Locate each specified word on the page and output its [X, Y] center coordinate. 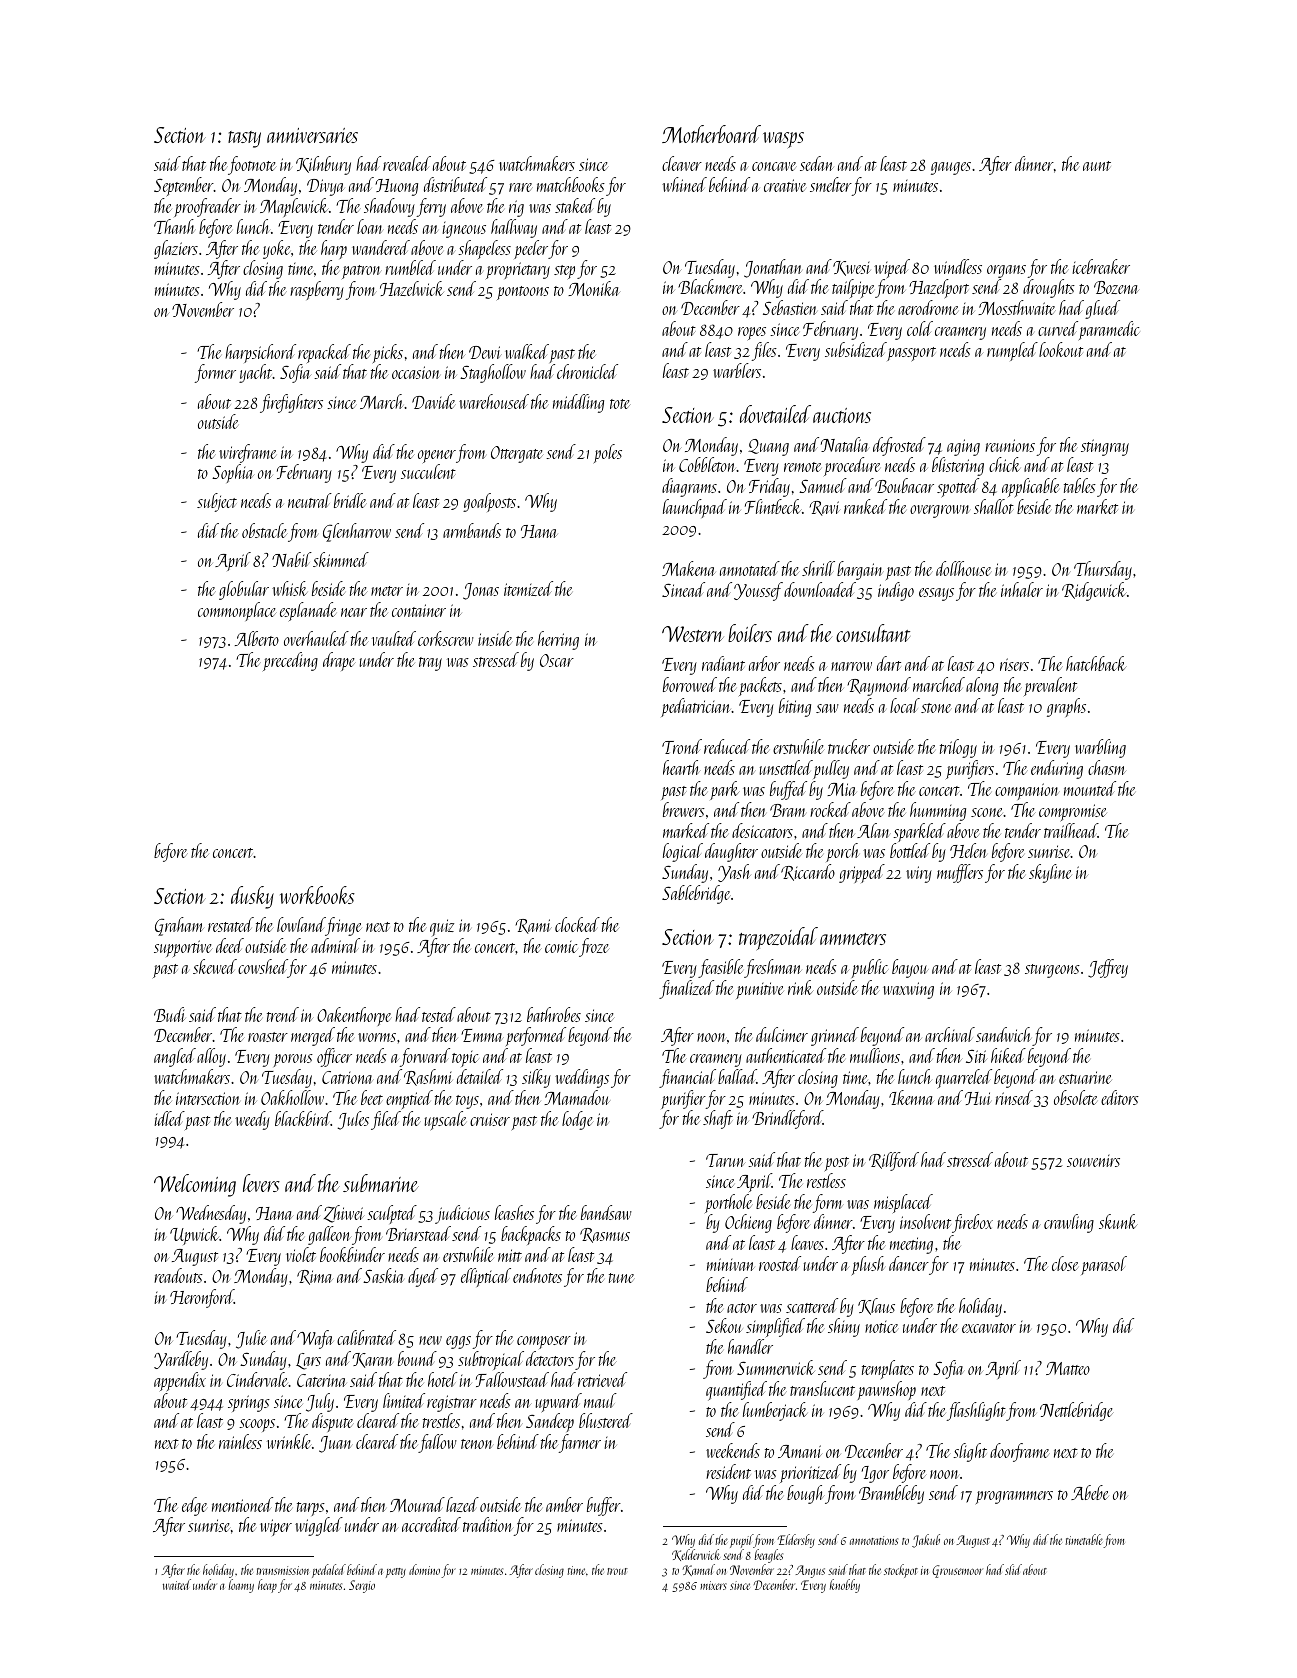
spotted [958, 487]
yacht [256, 373]
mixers [713, 1585]
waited [177, 1584]
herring [558, 640]
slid [1013, 1569]
